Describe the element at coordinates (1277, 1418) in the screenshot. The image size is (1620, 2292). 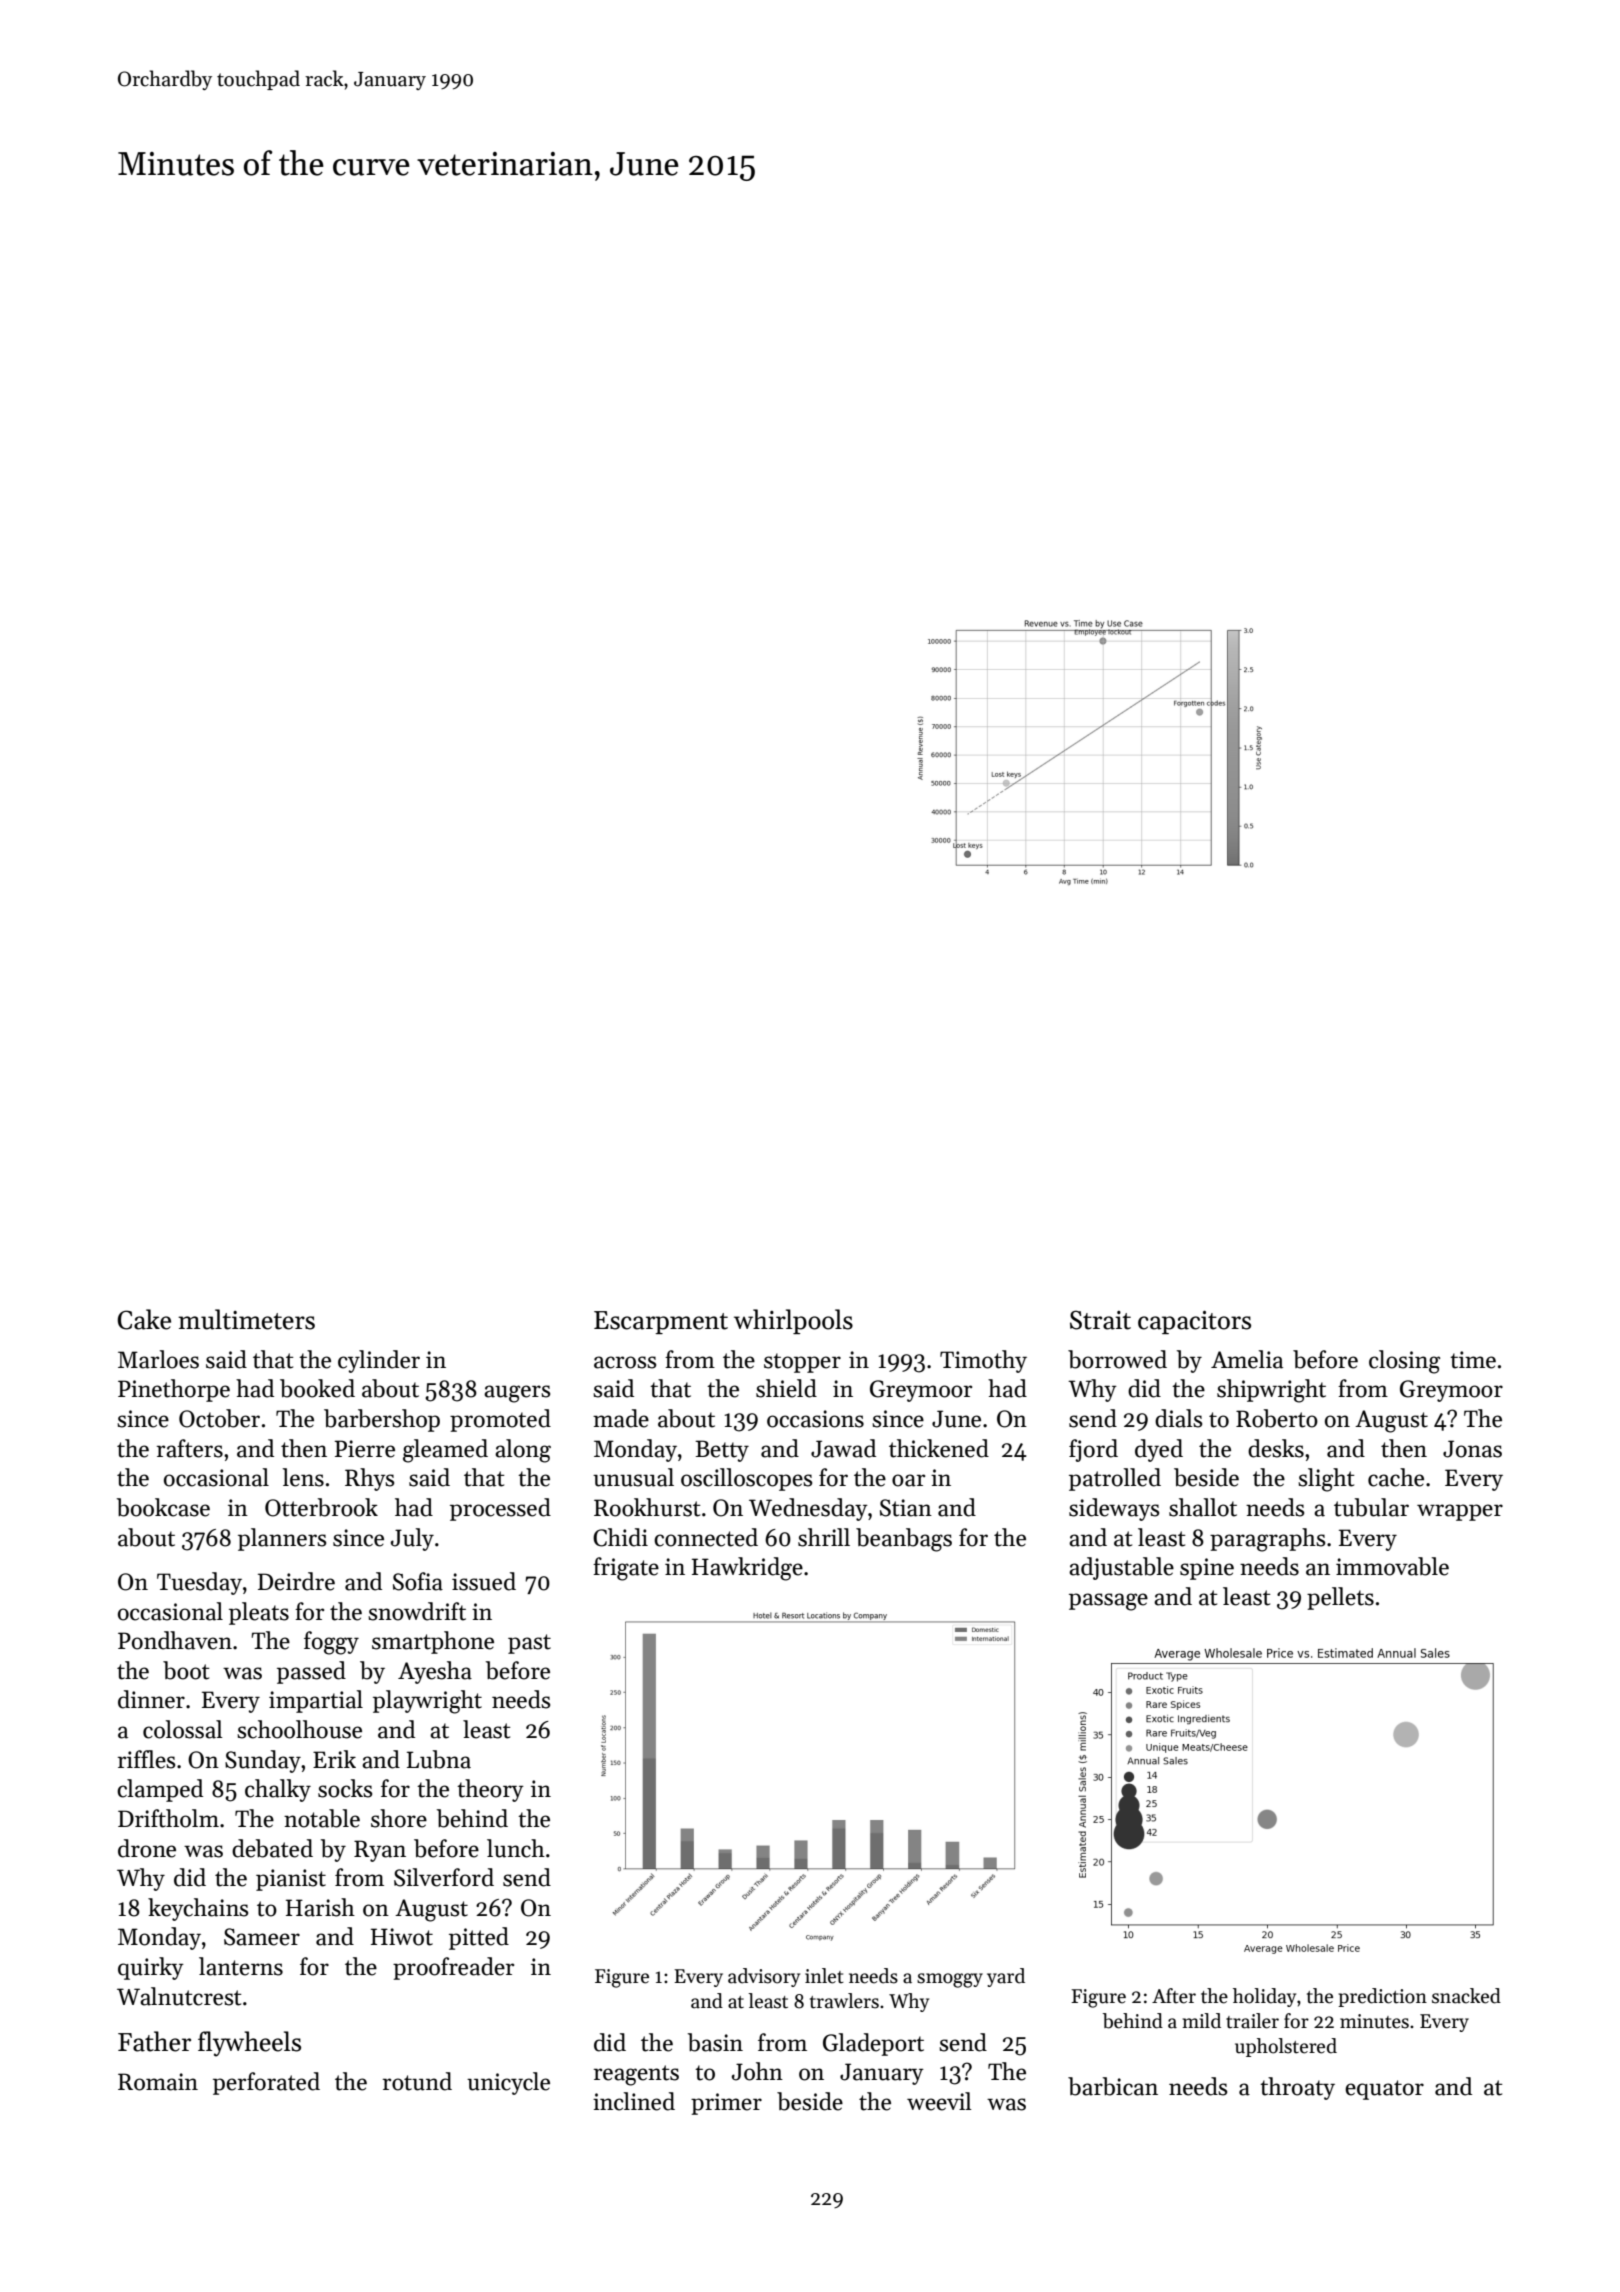
I see `Roberto` at that location.
